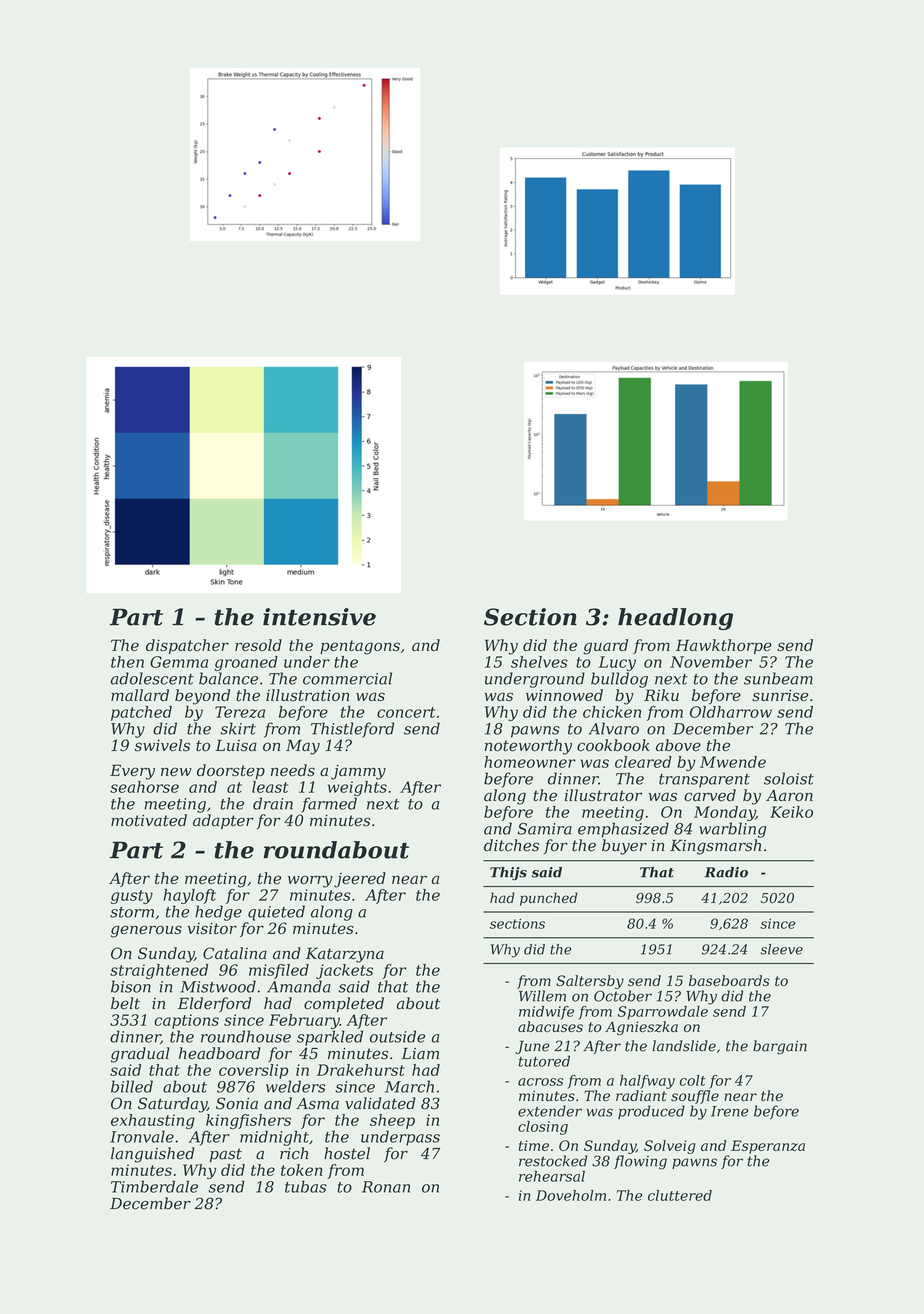 This screenshot has width=924, height=1314. Describe the element at coordinates (732, 830) in the screenshot. I see `warbling` at that location.
